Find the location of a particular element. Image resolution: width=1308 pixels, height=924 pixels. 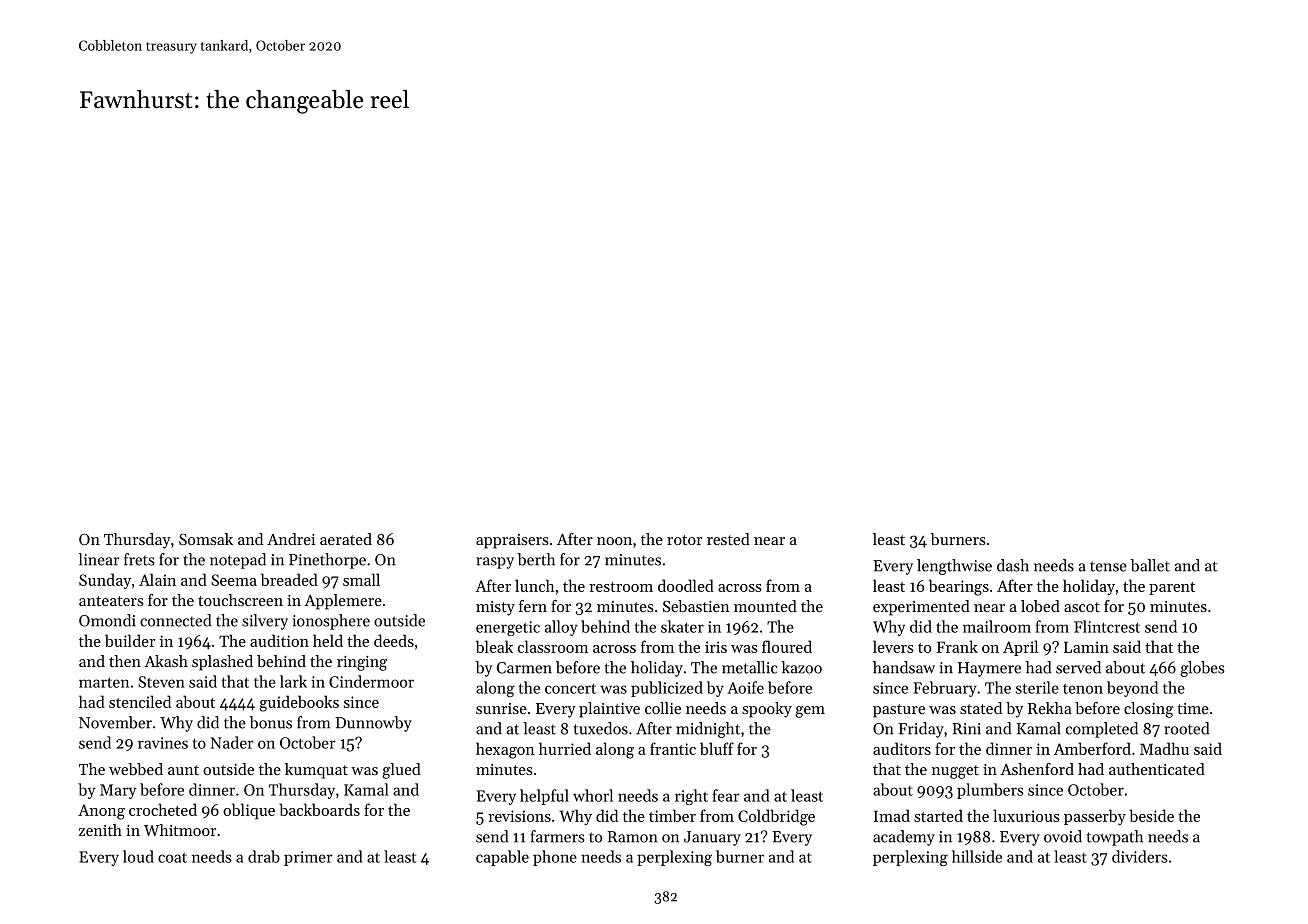

rotor is located at coordinates (684, 540).
